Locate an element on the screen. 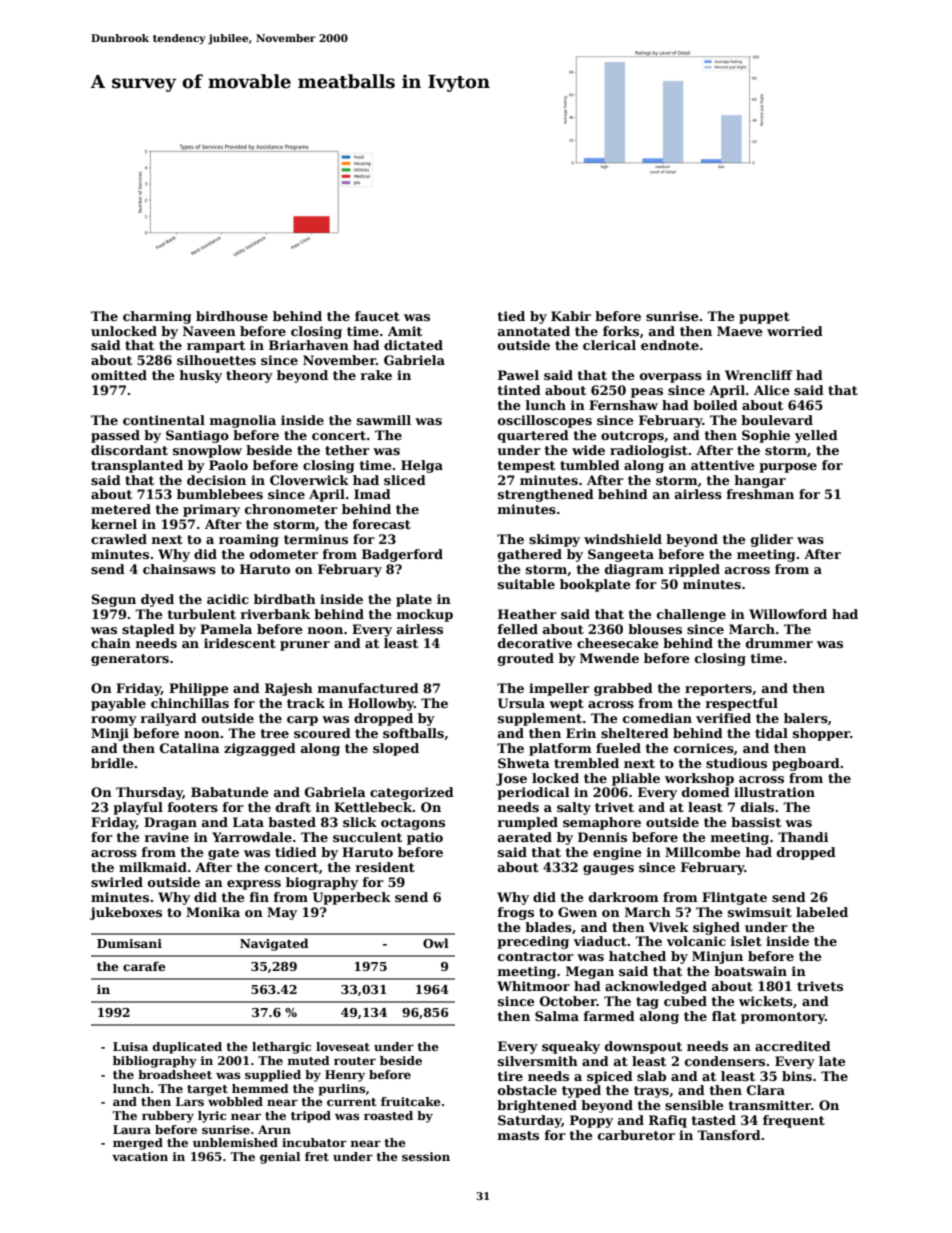  acidic is located at coordinates (228, 599).
